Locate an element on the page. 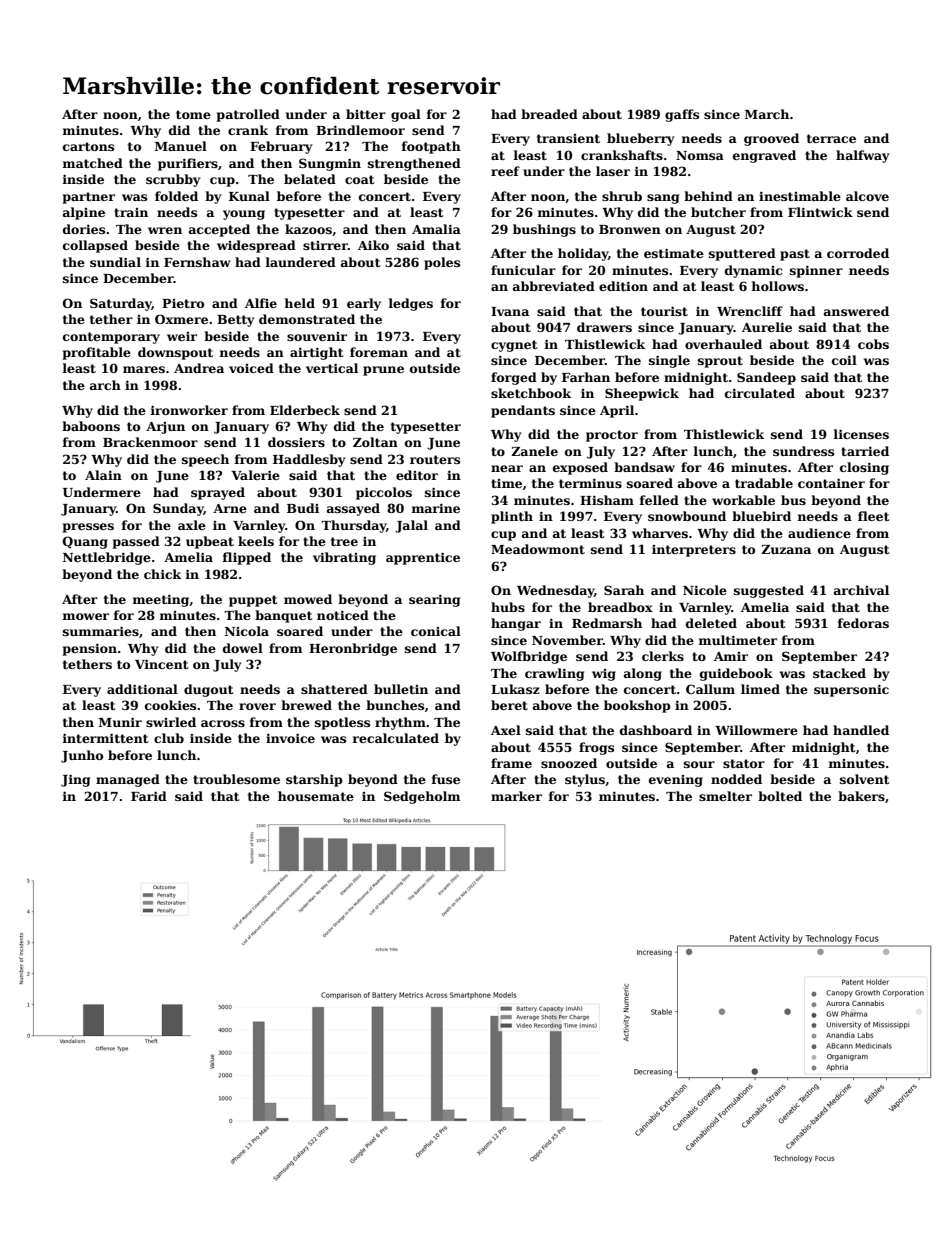 The width and height of the page is (952, 1233). Alfie is located at coordinates (261, 303).
